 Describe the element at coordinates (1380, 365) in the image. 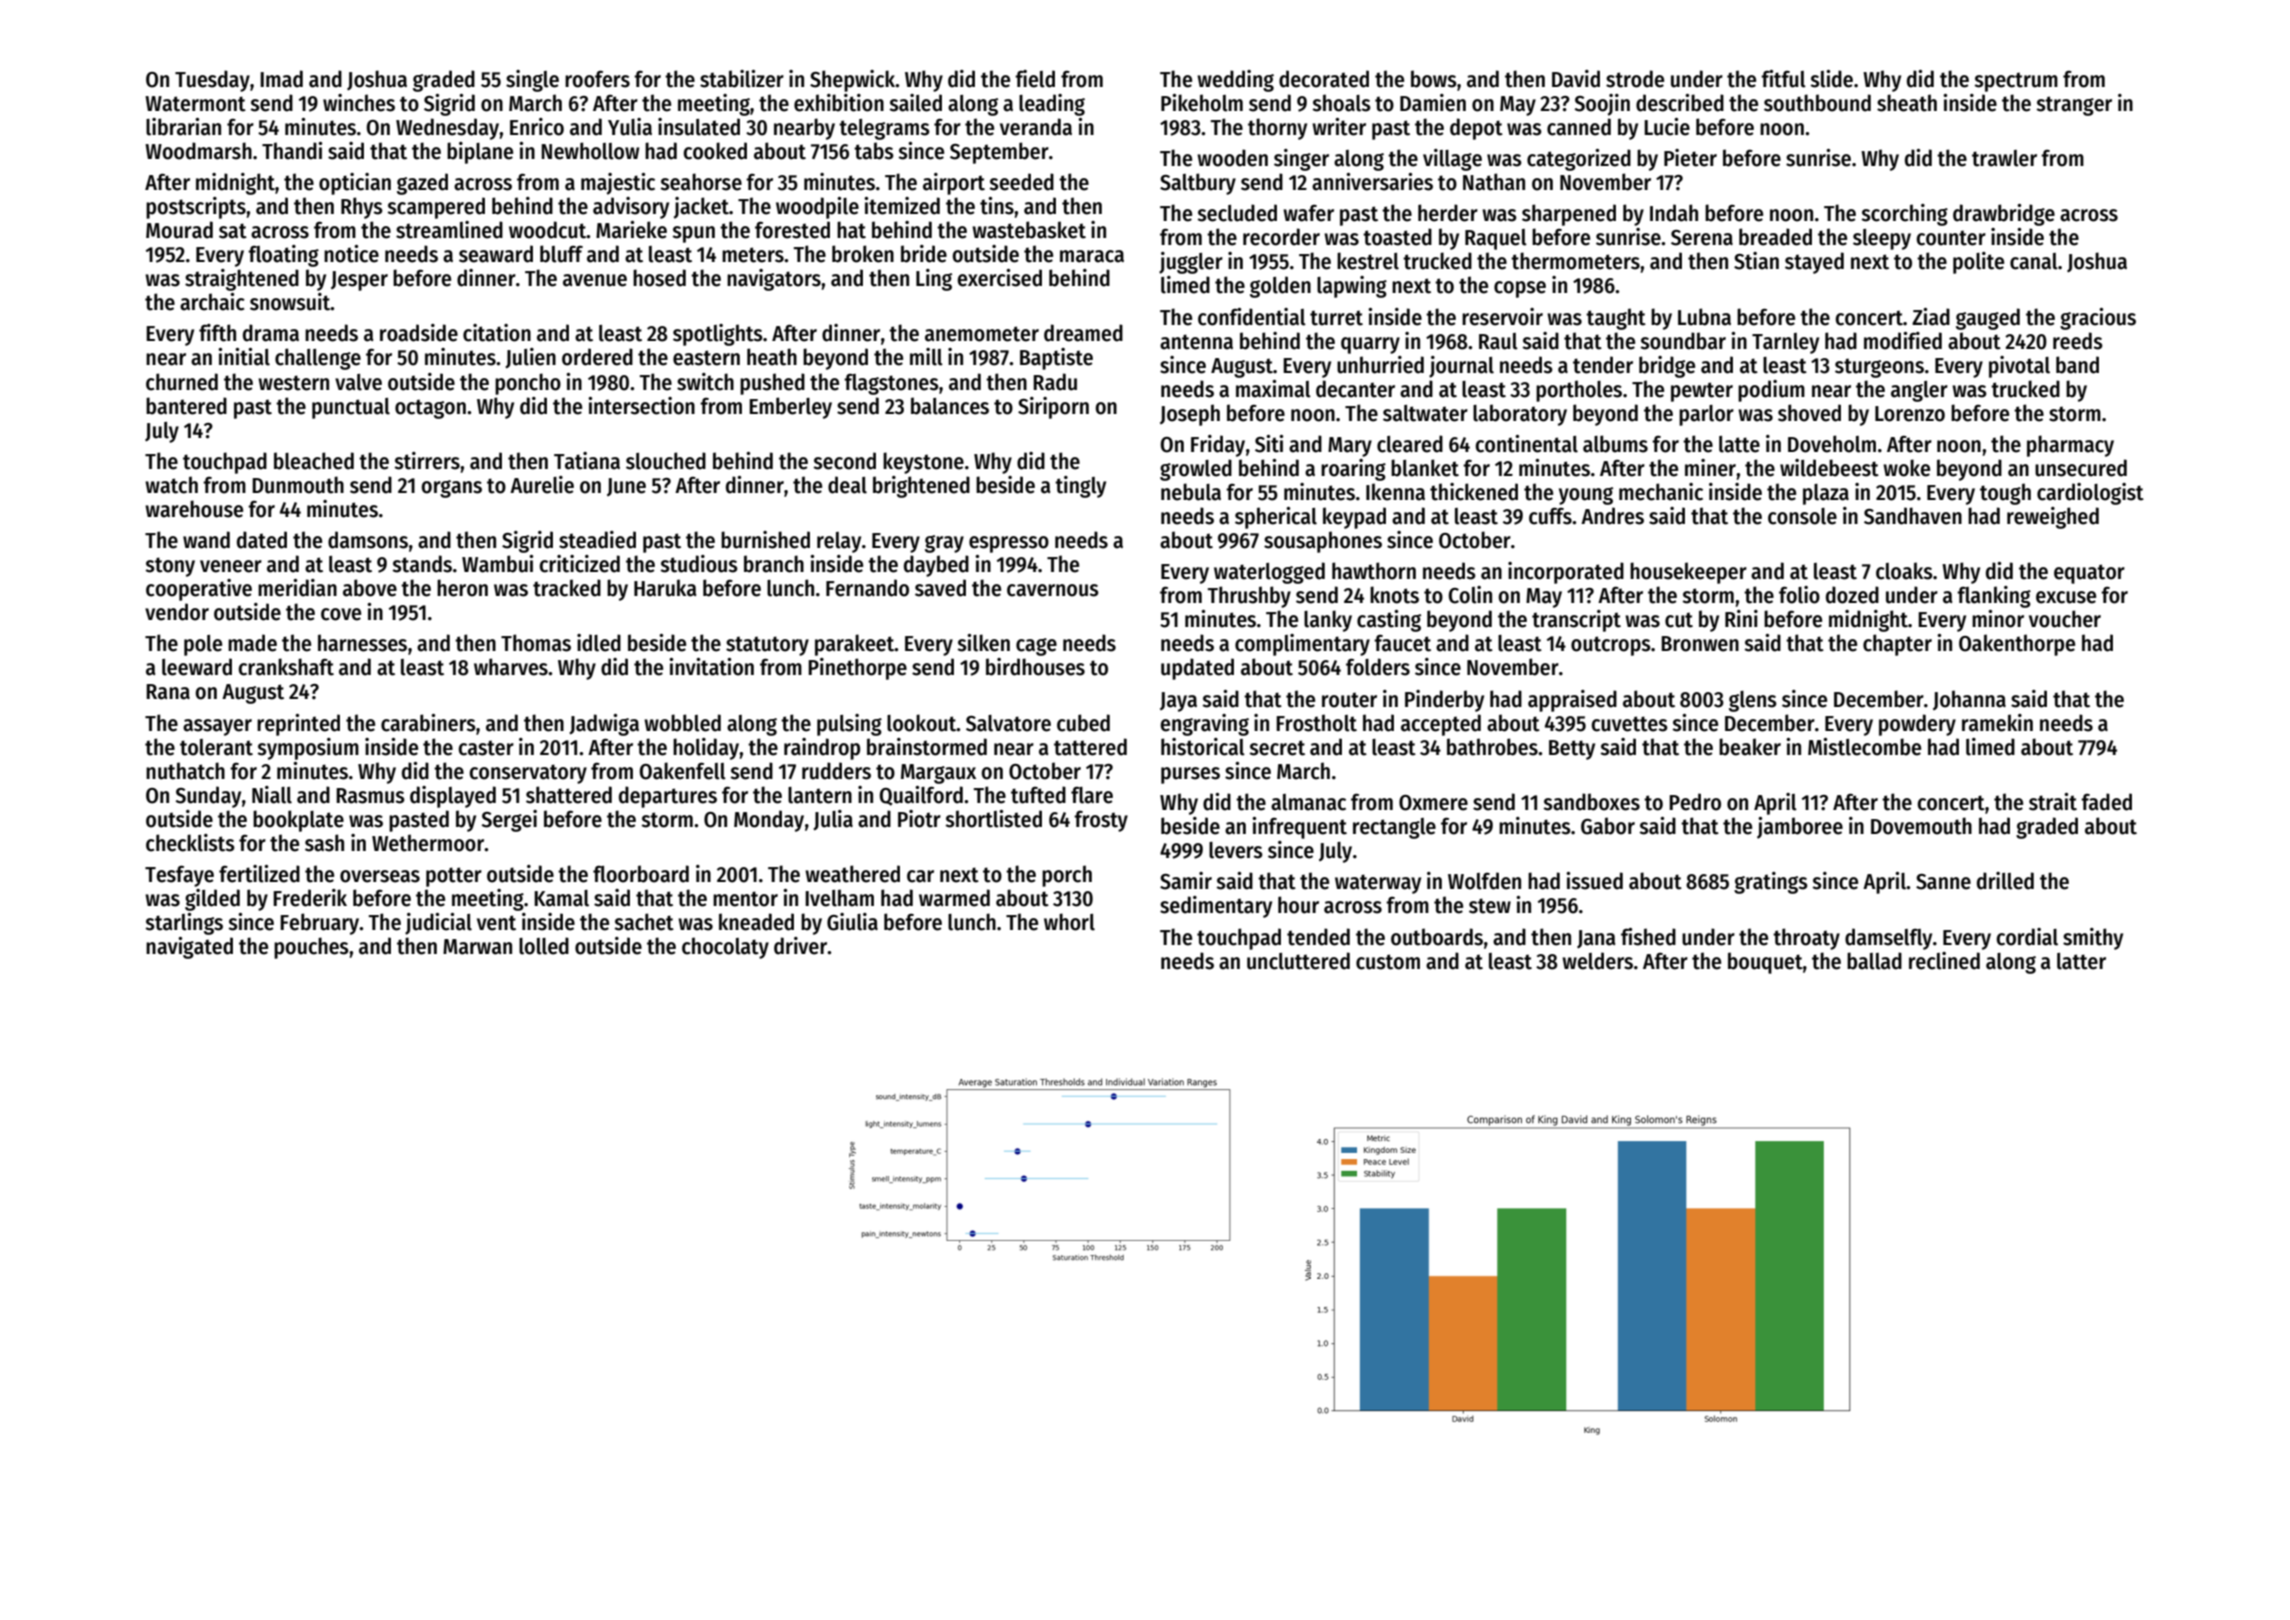

I see `unhurried` at that location.
